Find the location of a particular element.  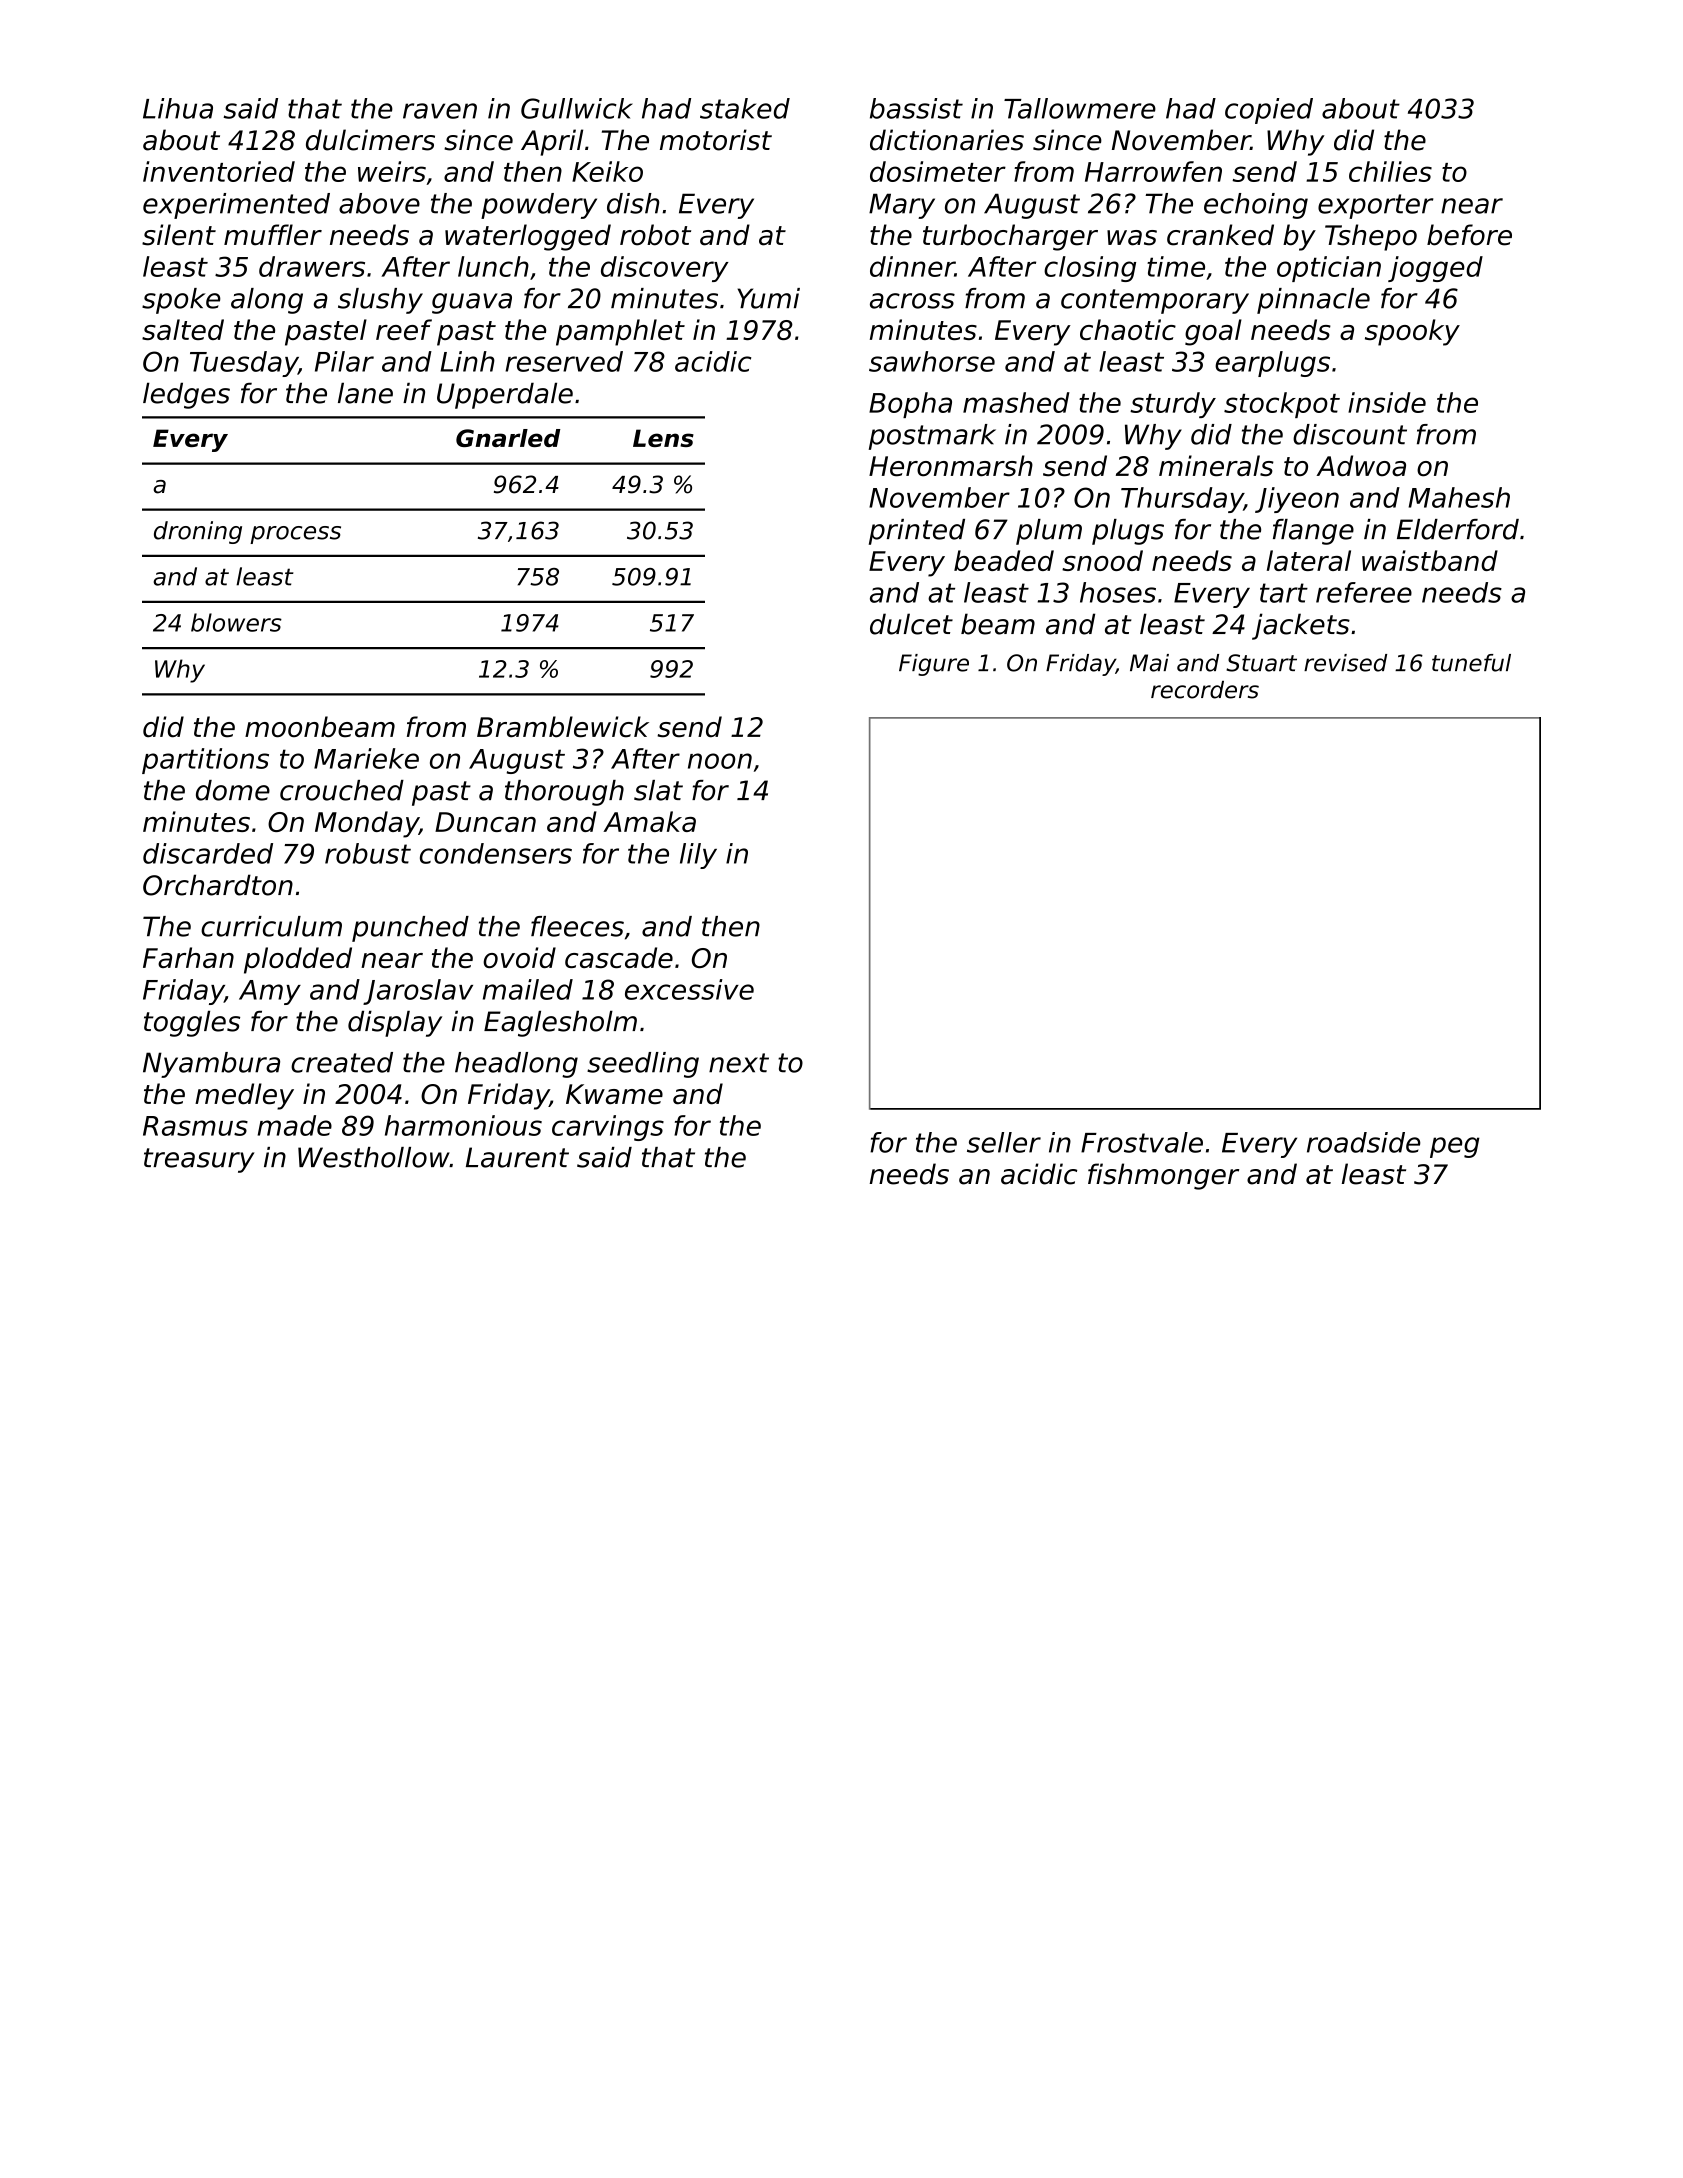

sawhorse is located at coordinates (932, 361).
